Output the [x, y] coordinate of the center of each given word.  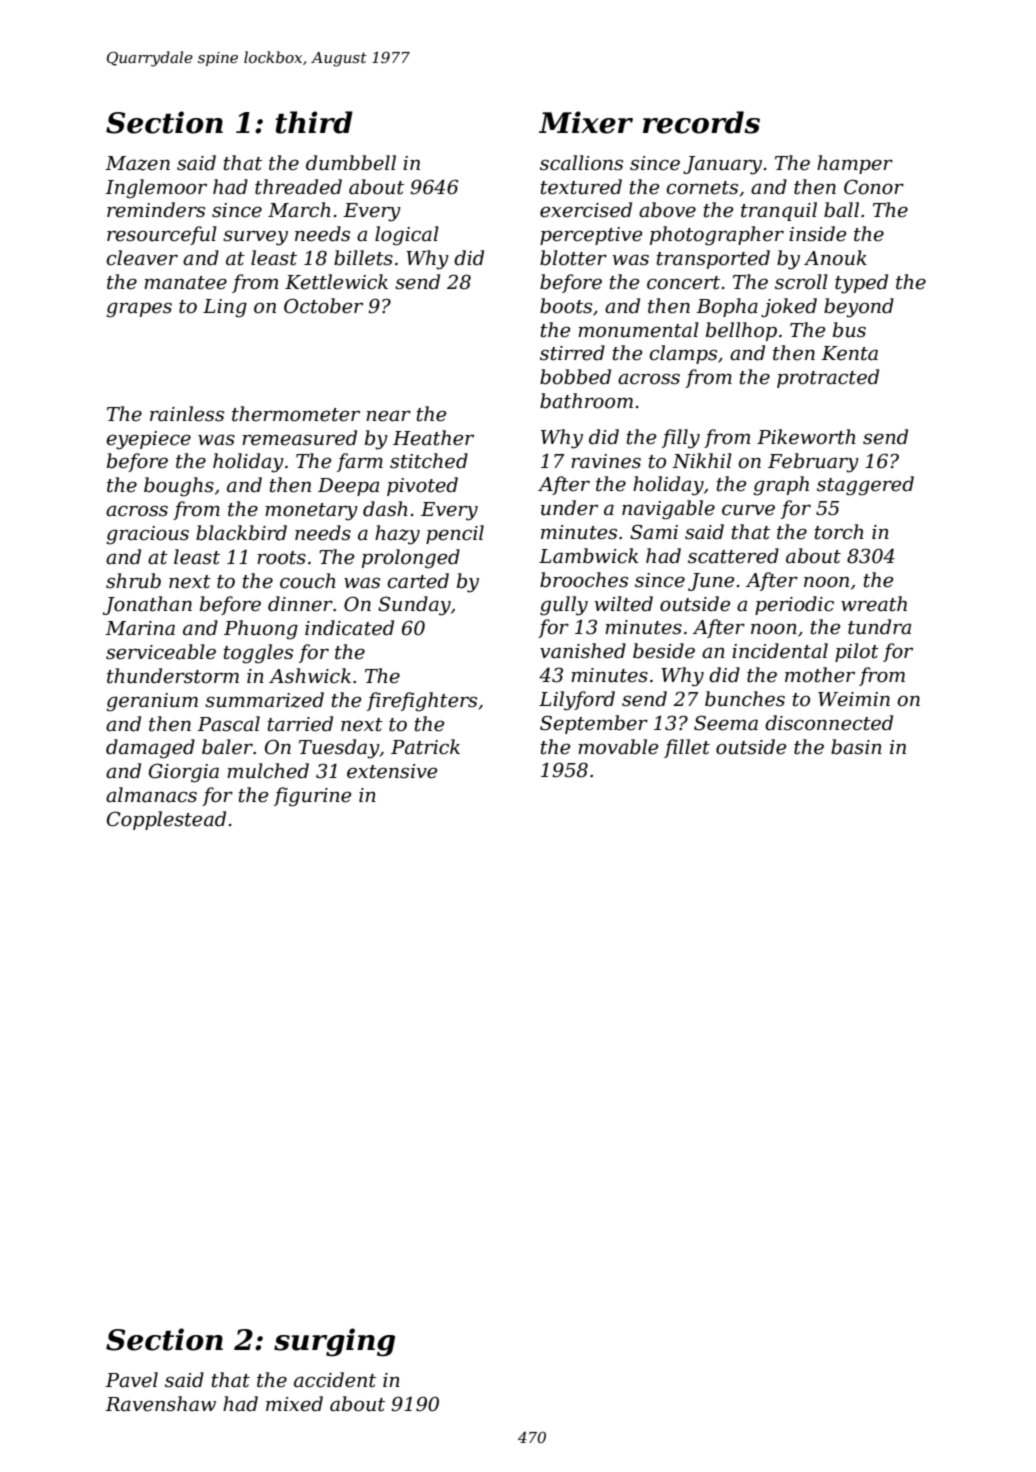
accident [335, 1380]
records [701, 122]
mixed [294, 1404]
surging [334, 1342]
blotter [573, 258]
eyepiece [148, 440]
